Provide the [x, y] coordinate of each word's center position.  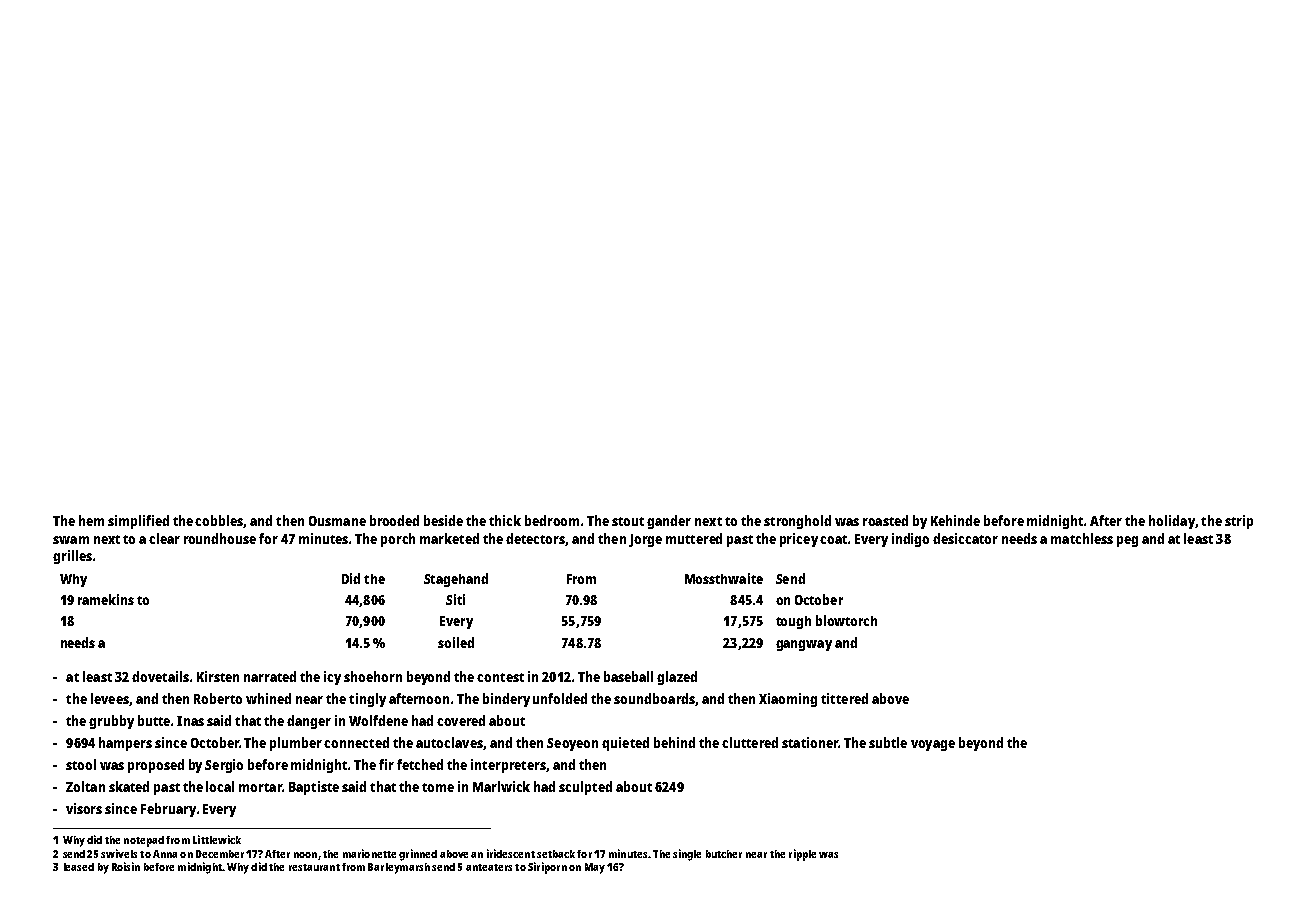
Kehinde [955, 520]
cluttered [750, 742]
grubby [111, 722]
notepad [144, 841]
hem [91, 520]
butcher [724, 854]
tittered [844, 698]
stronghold [797, 522]
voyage [933, 745]
